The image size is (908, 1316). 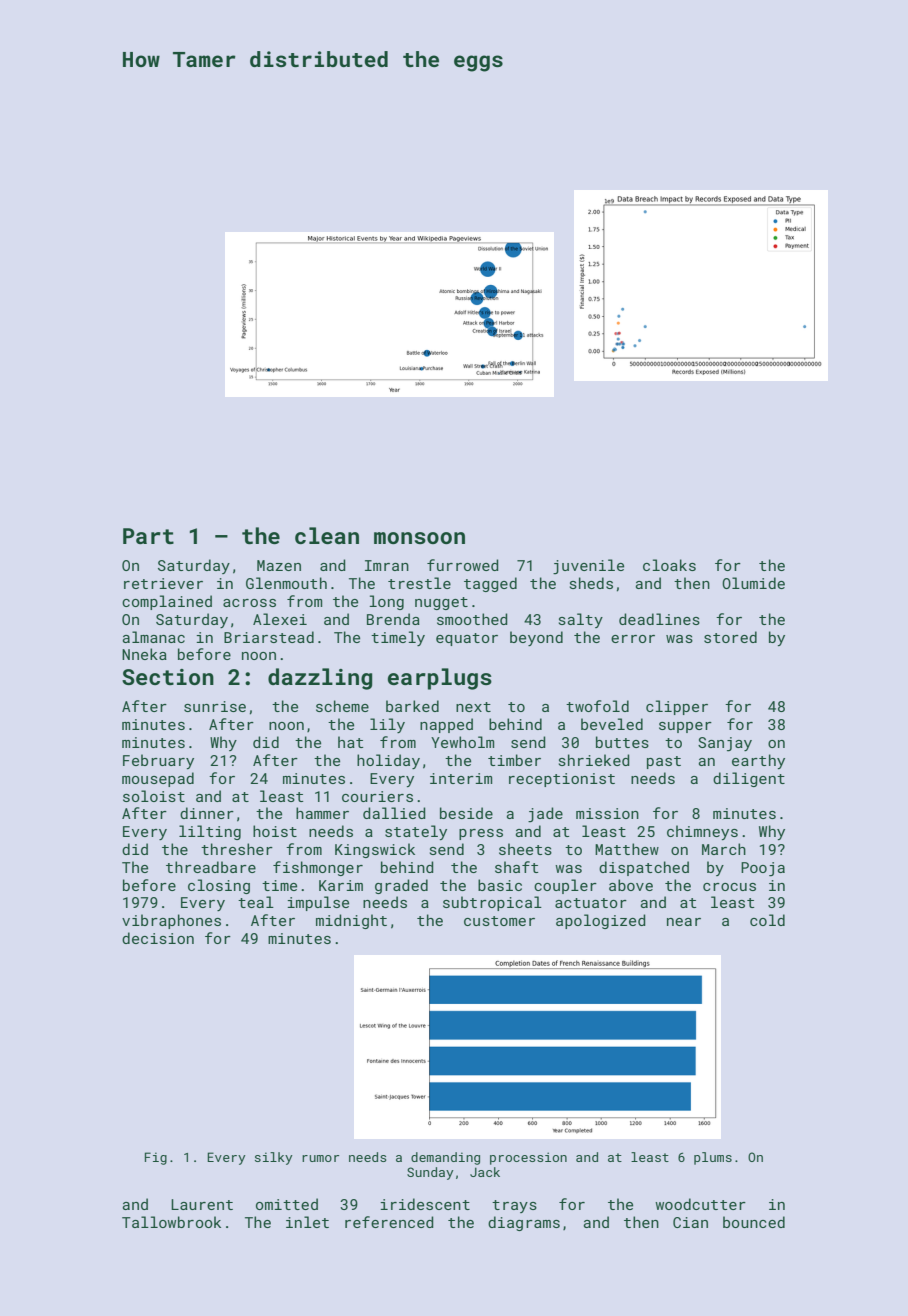 I want to click on customer, so click(x=499, y=921).
